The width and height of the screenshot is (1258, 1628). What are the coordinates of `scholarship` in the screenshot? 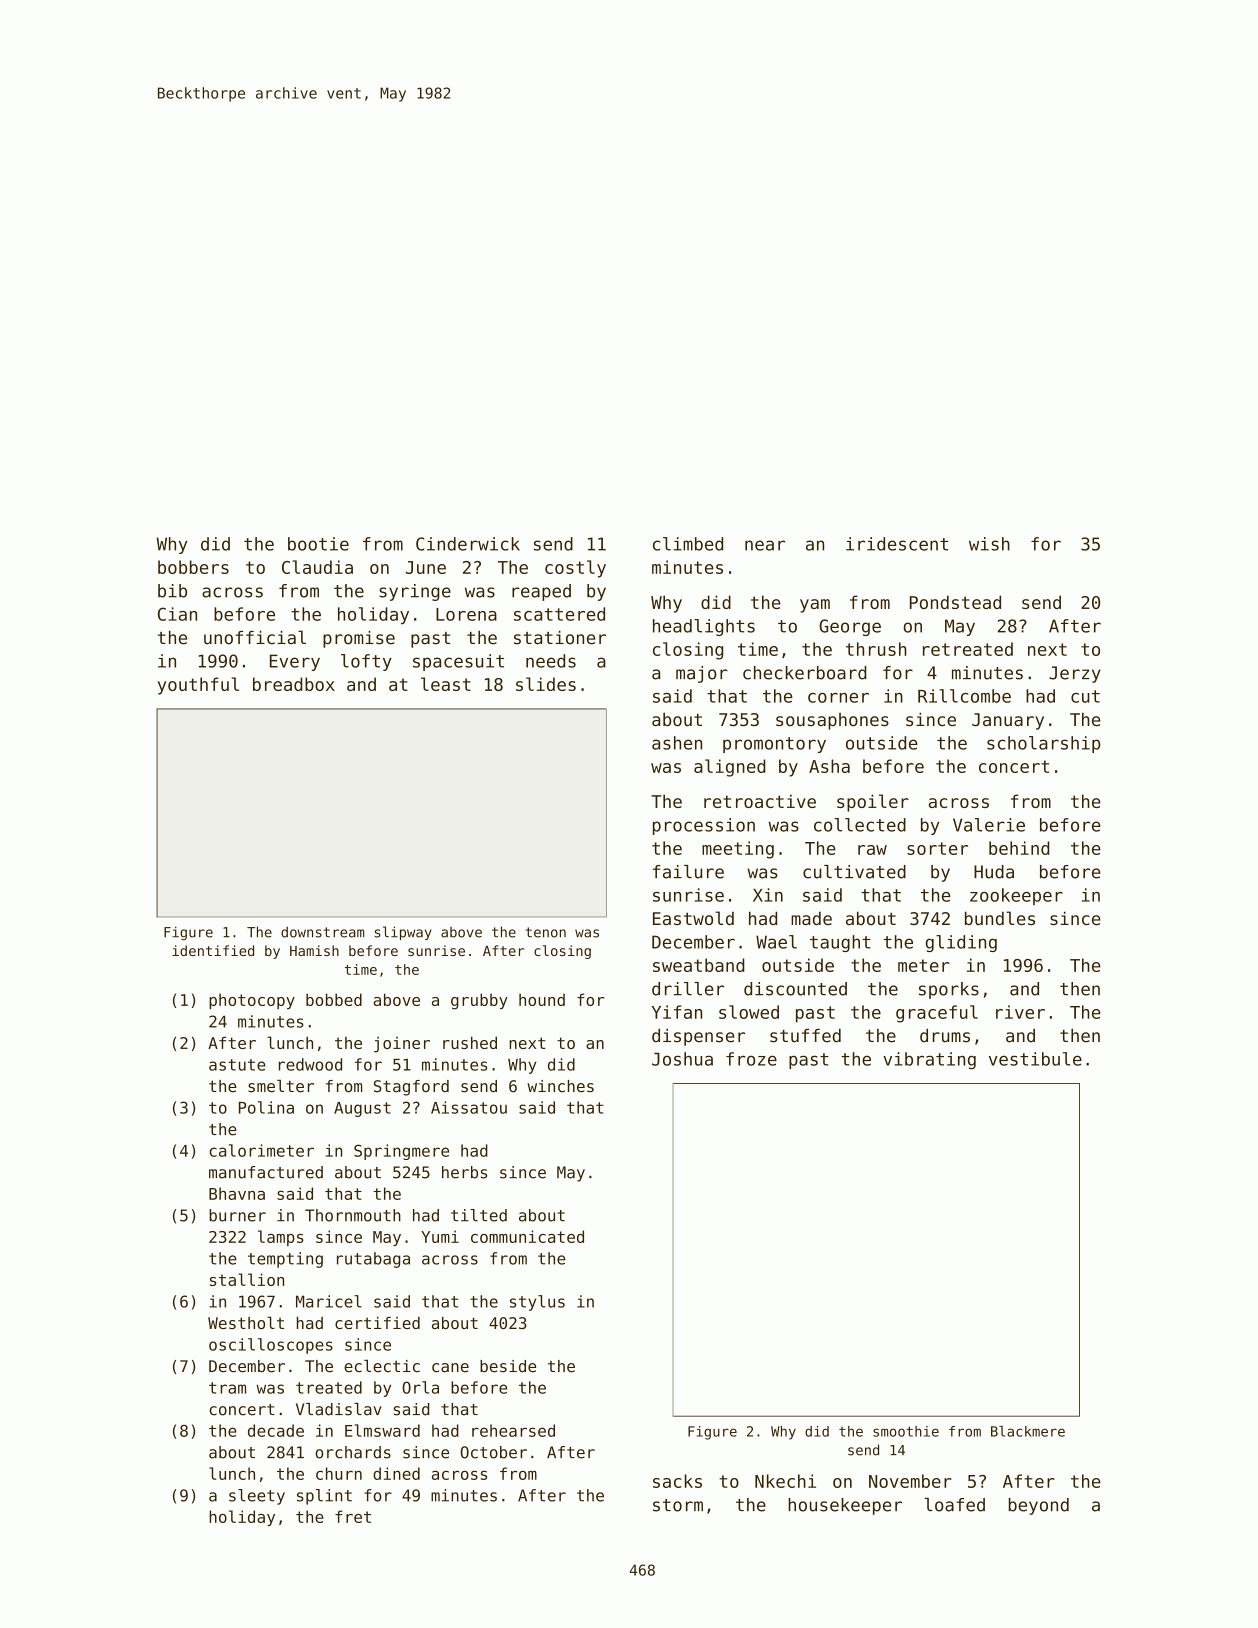 It's located at (1044, 744).
